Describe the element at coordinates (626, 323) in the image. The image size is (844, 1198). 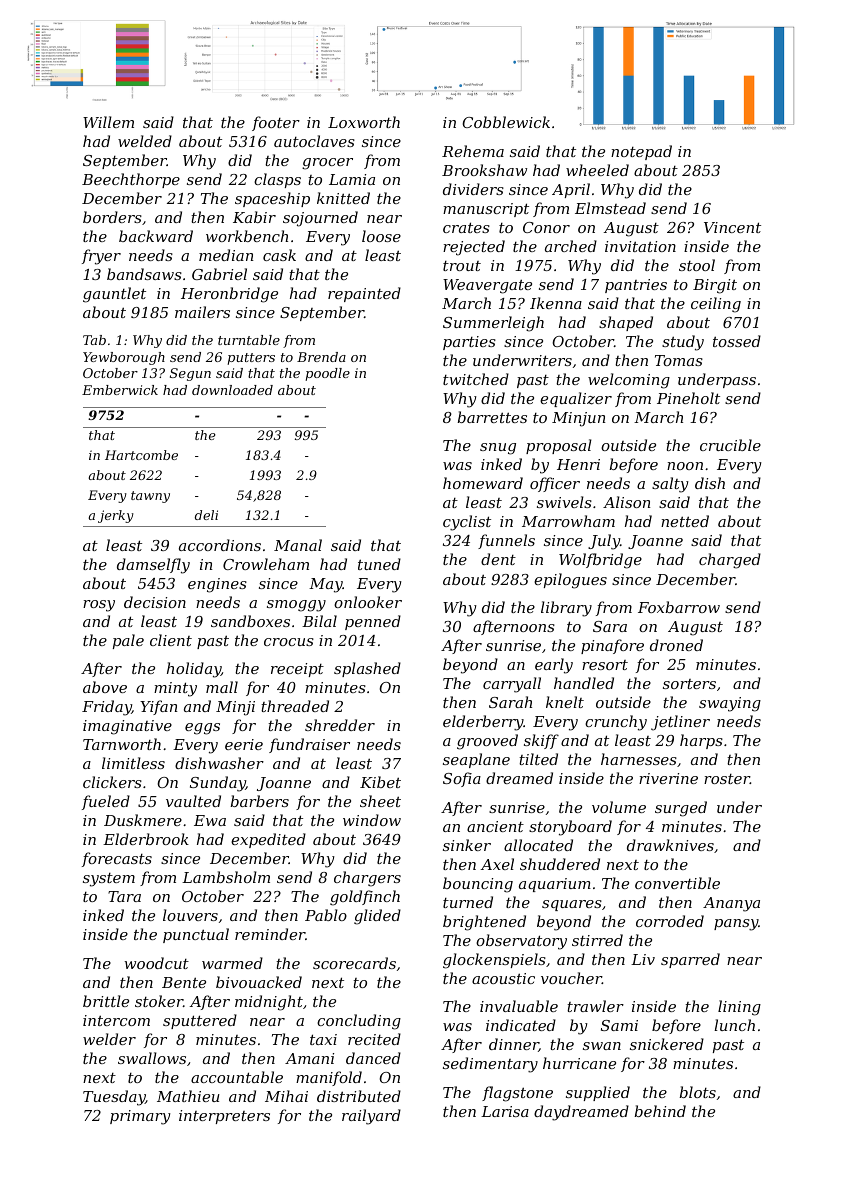
I see `shaped` at that location.
